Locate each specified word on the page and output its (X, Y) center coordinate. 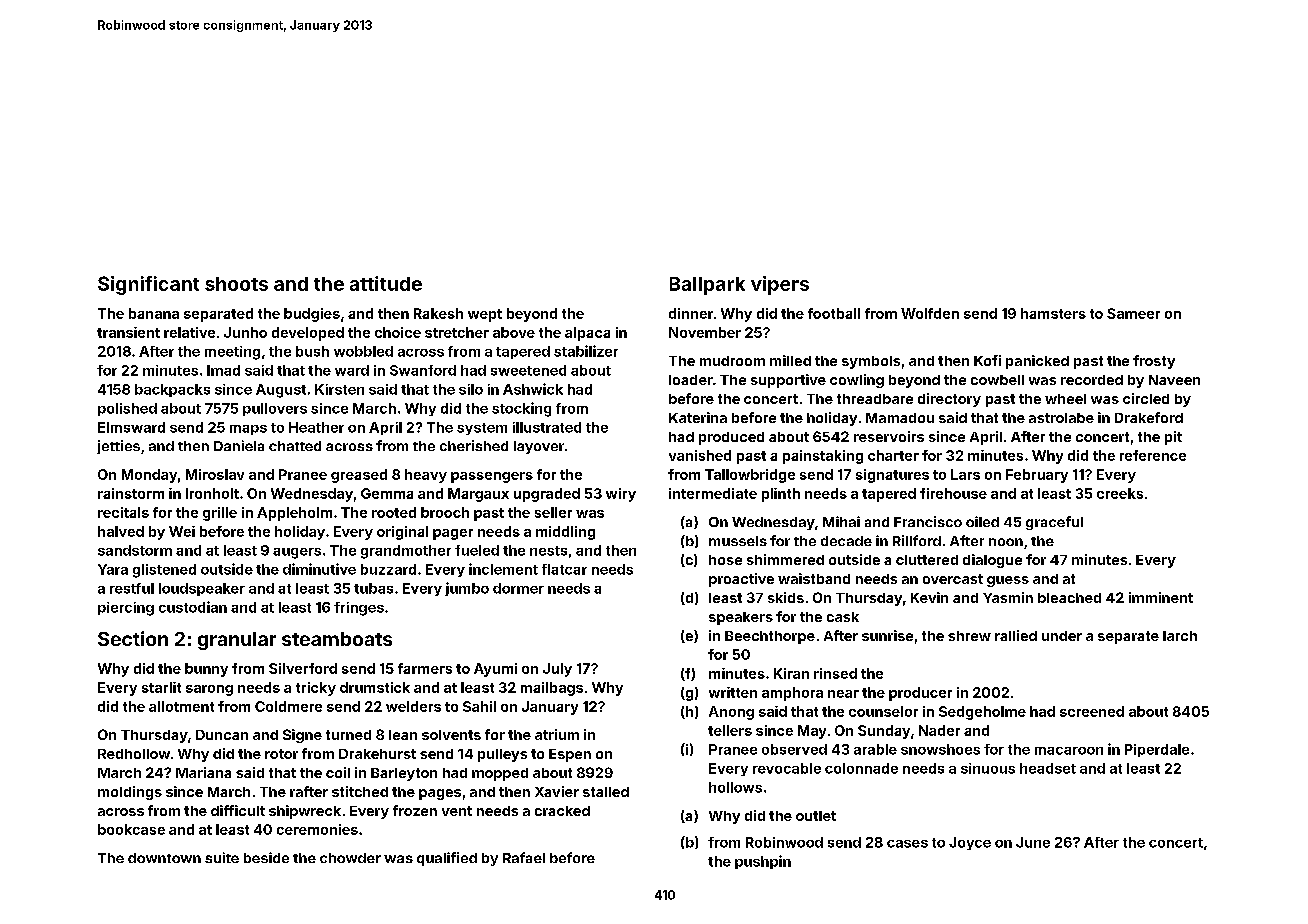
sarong (209, 690)
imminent (1161, 597)
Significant (148, 285)
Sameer (1133, 313)
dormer (518, 588)
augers (297, 553)
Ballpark (707, 286)
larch (1180, 636)
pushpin (763, 862)
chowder (350, 858)
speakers (741, 618)
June (1033, 842)
